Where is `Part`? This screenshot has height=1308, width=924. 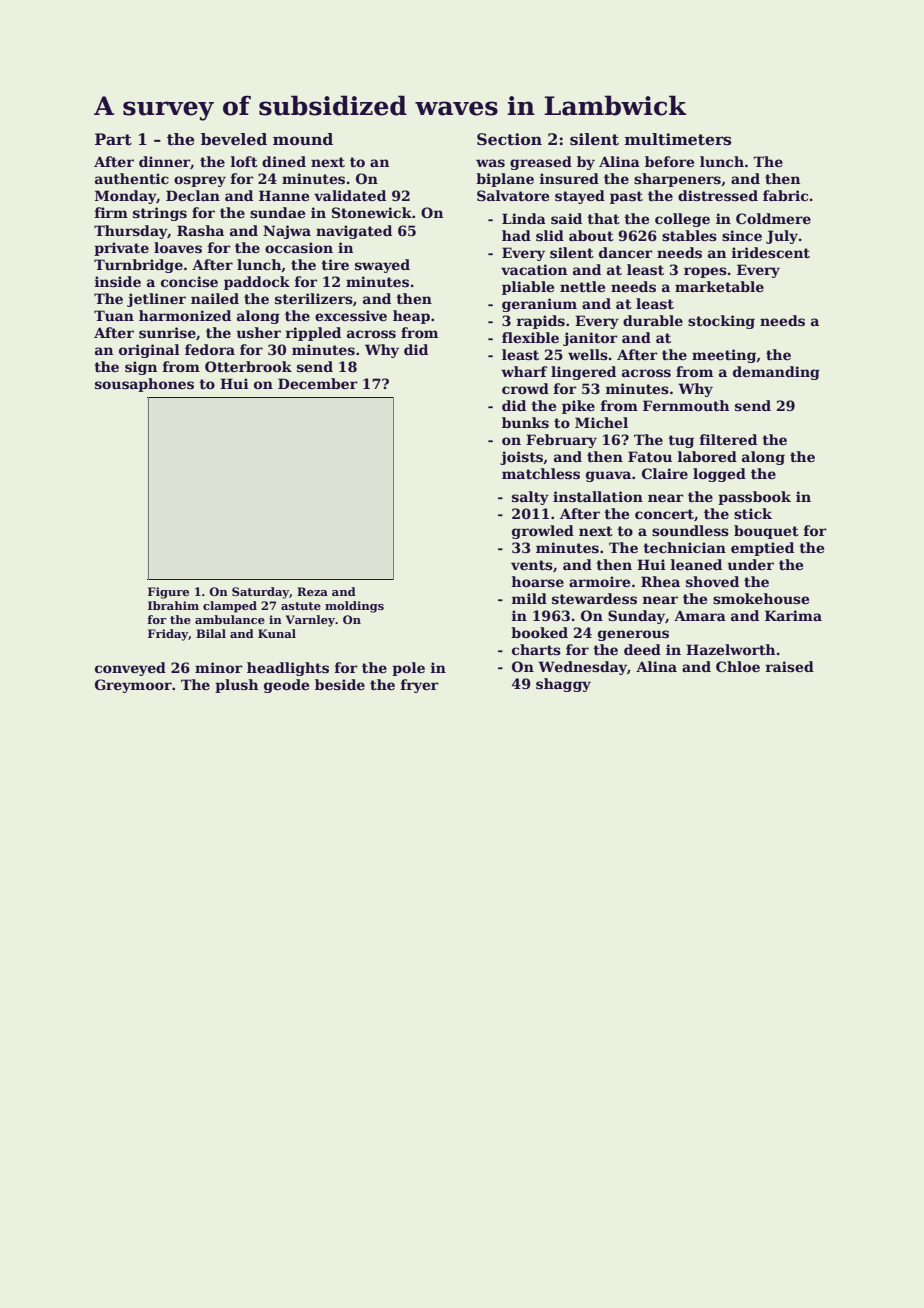 Part is located at coordinates (113, 139).
